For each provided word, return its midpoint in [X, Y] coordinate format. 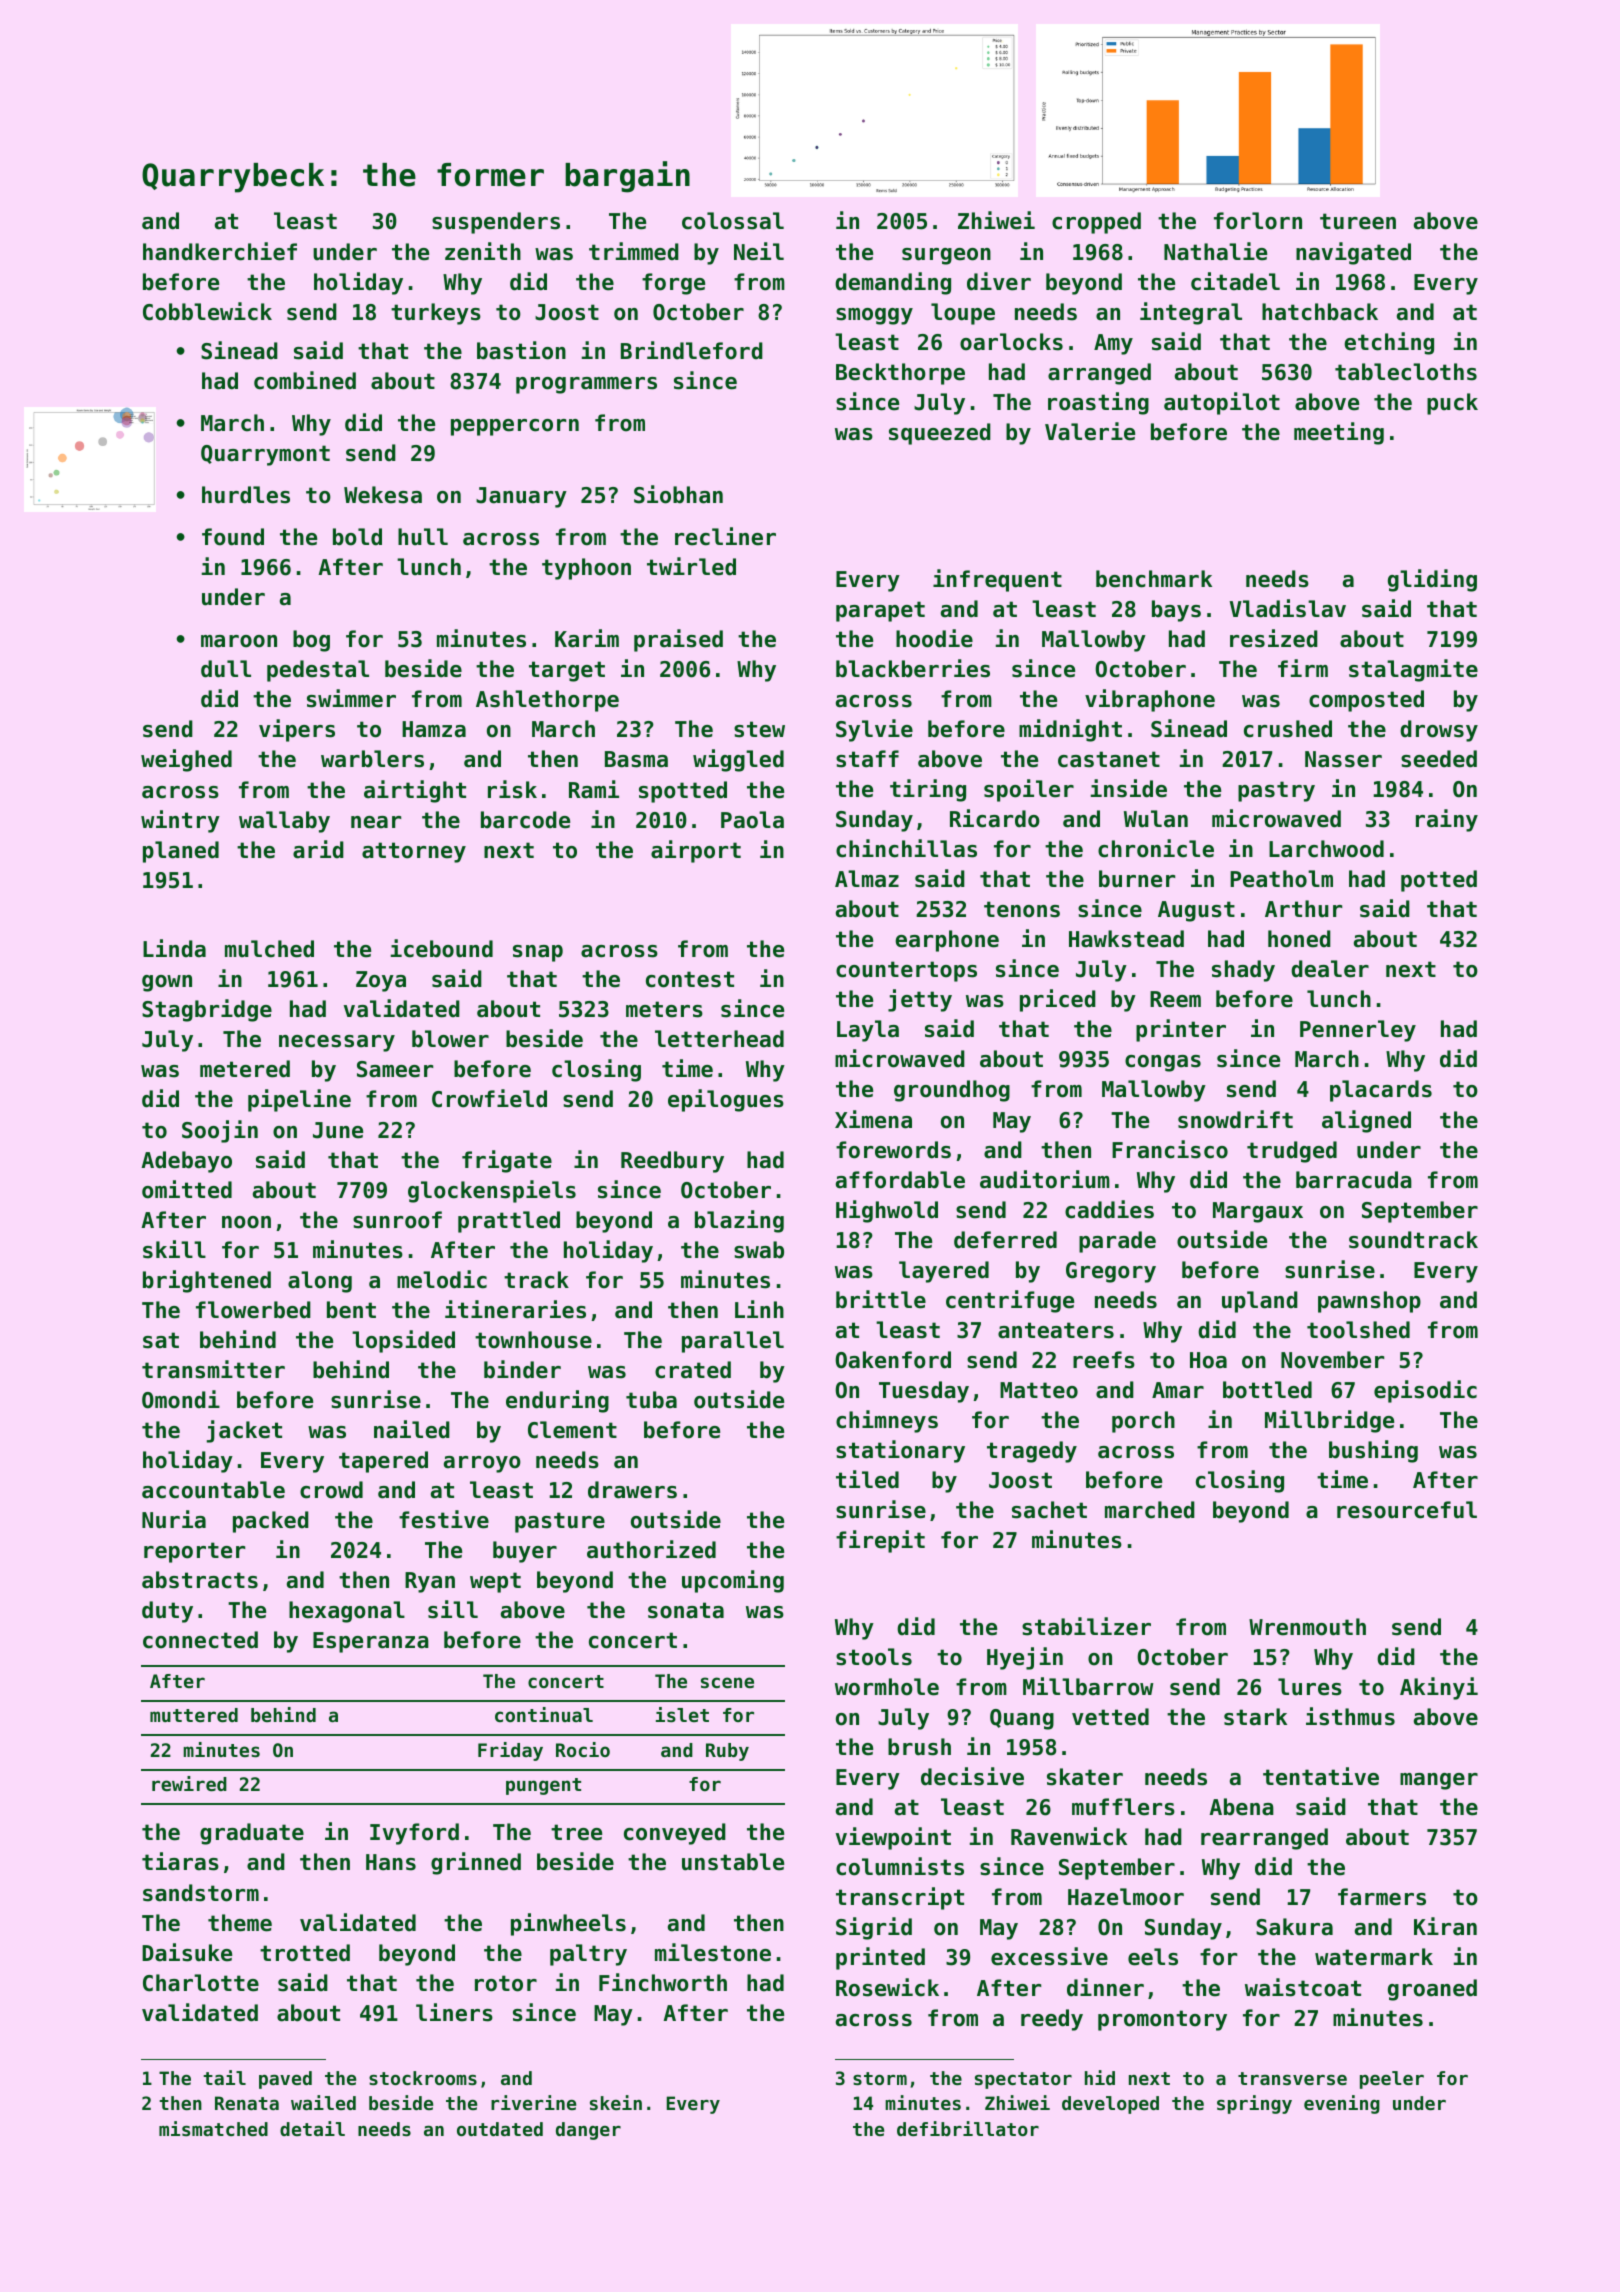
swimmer [351, 698]
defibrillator [968, 2128]
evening [1342, 2104]
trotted [305, 1953]
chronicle [1156, 848]
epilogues [726, 1100]
